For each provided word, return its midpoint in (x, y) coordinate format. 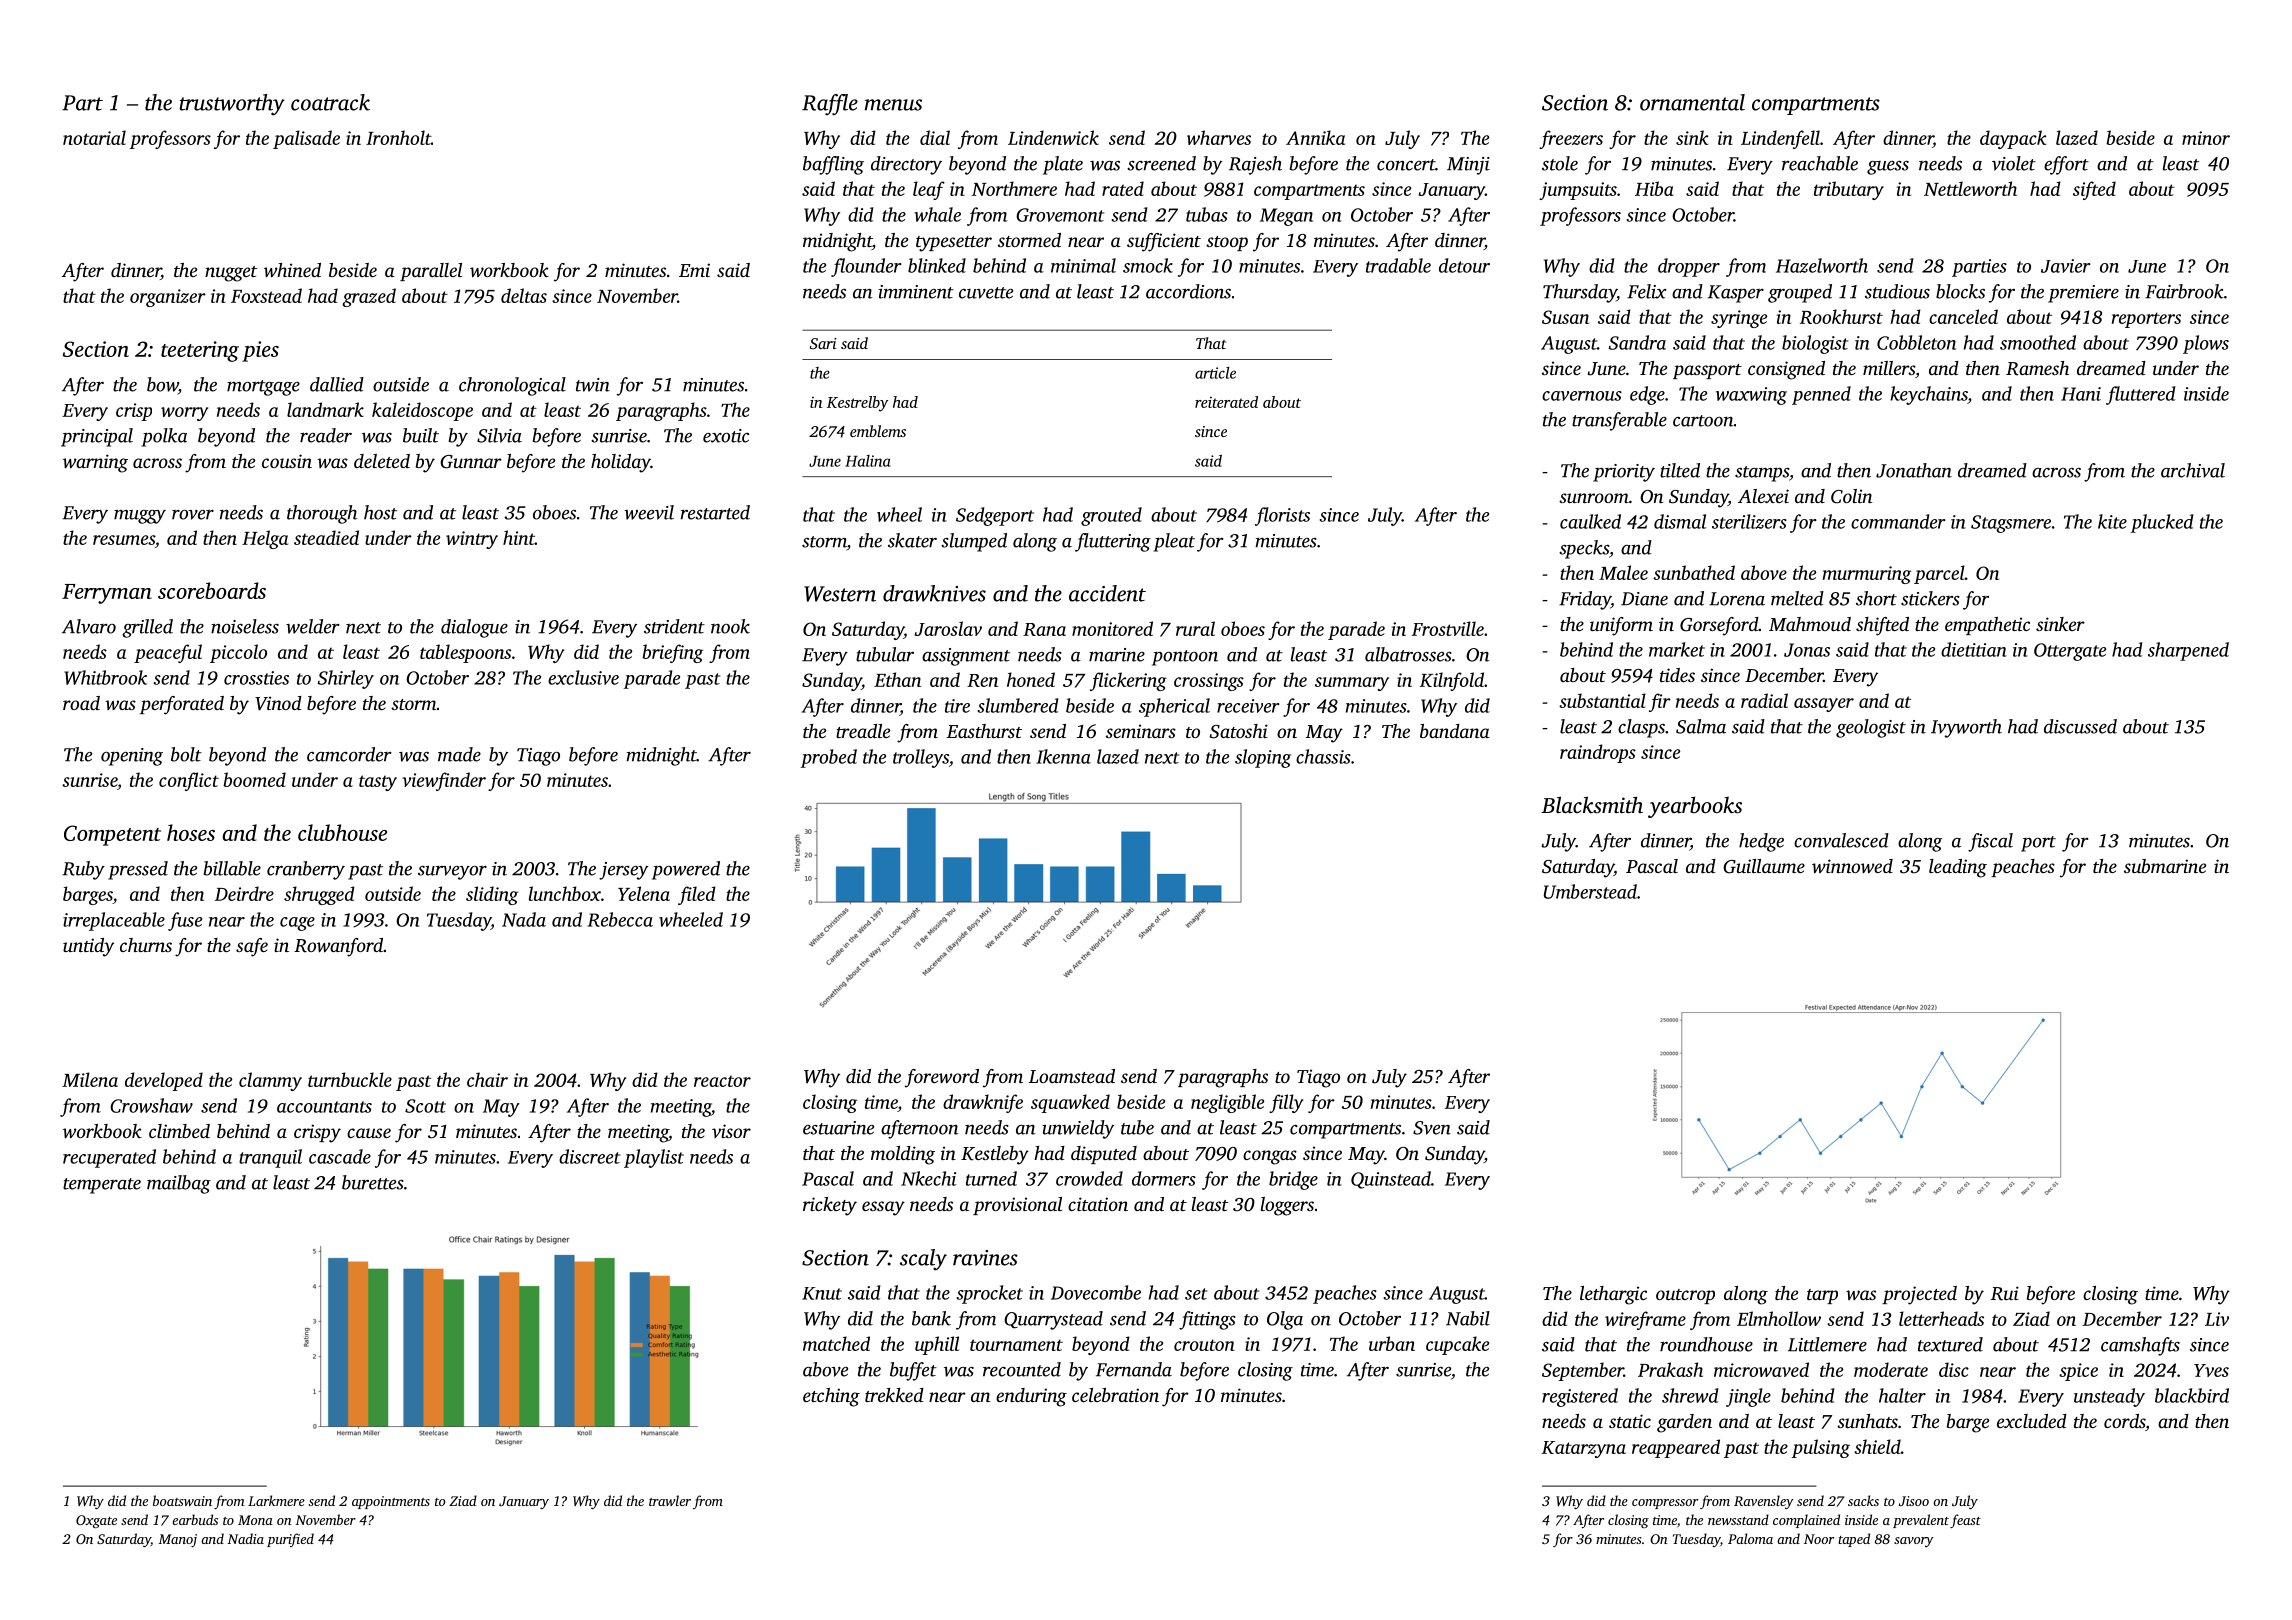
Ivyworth (1966, 728)
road (81, 703)
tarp (1822, 1296)
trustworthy (232, 105)
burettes (373, 1182)
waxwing (1751, 396)
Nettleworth (1970, 188)
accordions (1188, 291)
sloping (1263, 758)
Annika (1315, 137)
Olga (1285, 1320)
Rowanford (338, 947)
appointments (391, 1502)
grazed (369, 297)
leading (1958, 868)
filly (1286, 1103)
